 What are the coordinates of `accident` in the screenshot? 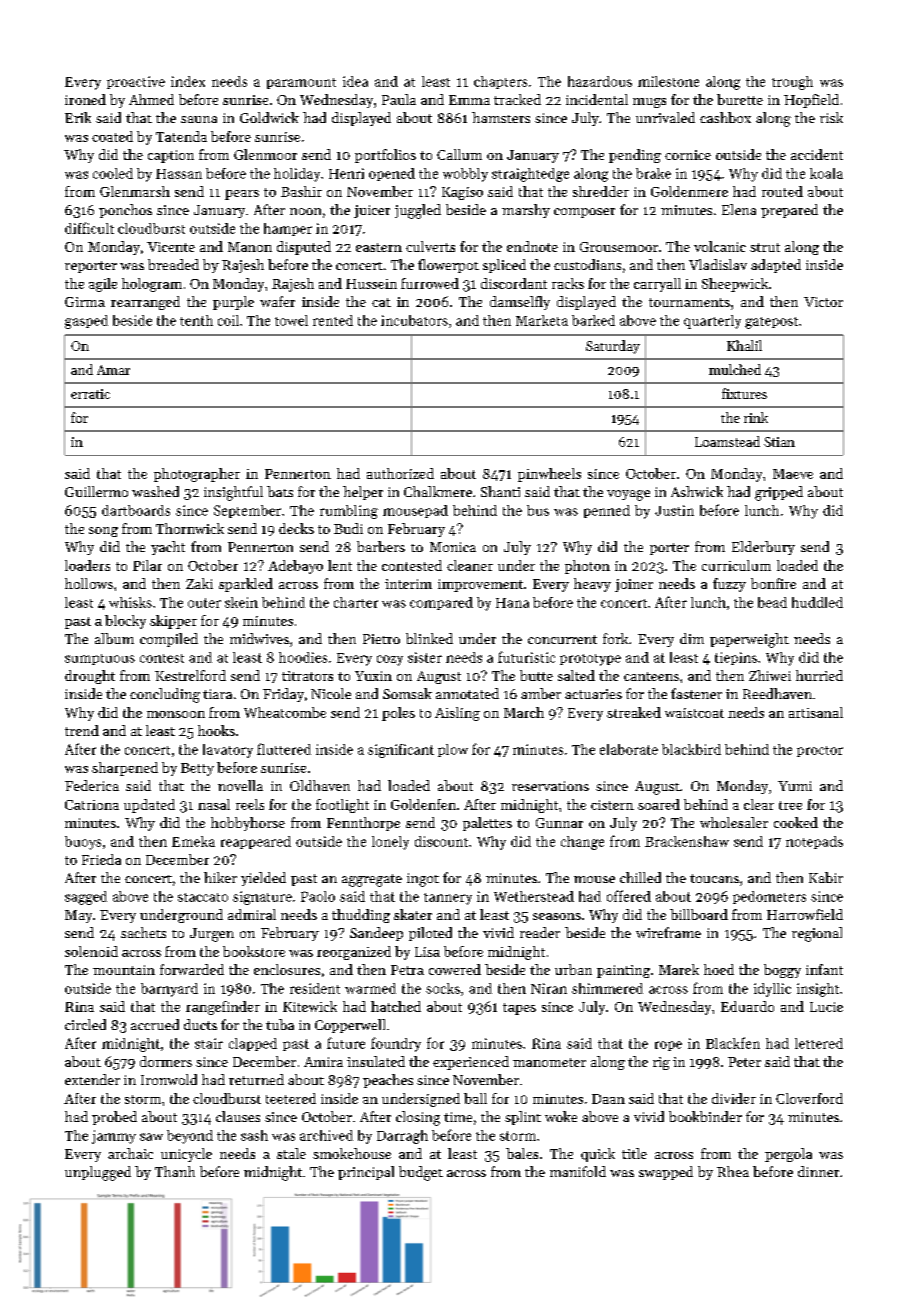 It's located at (817, 154).
